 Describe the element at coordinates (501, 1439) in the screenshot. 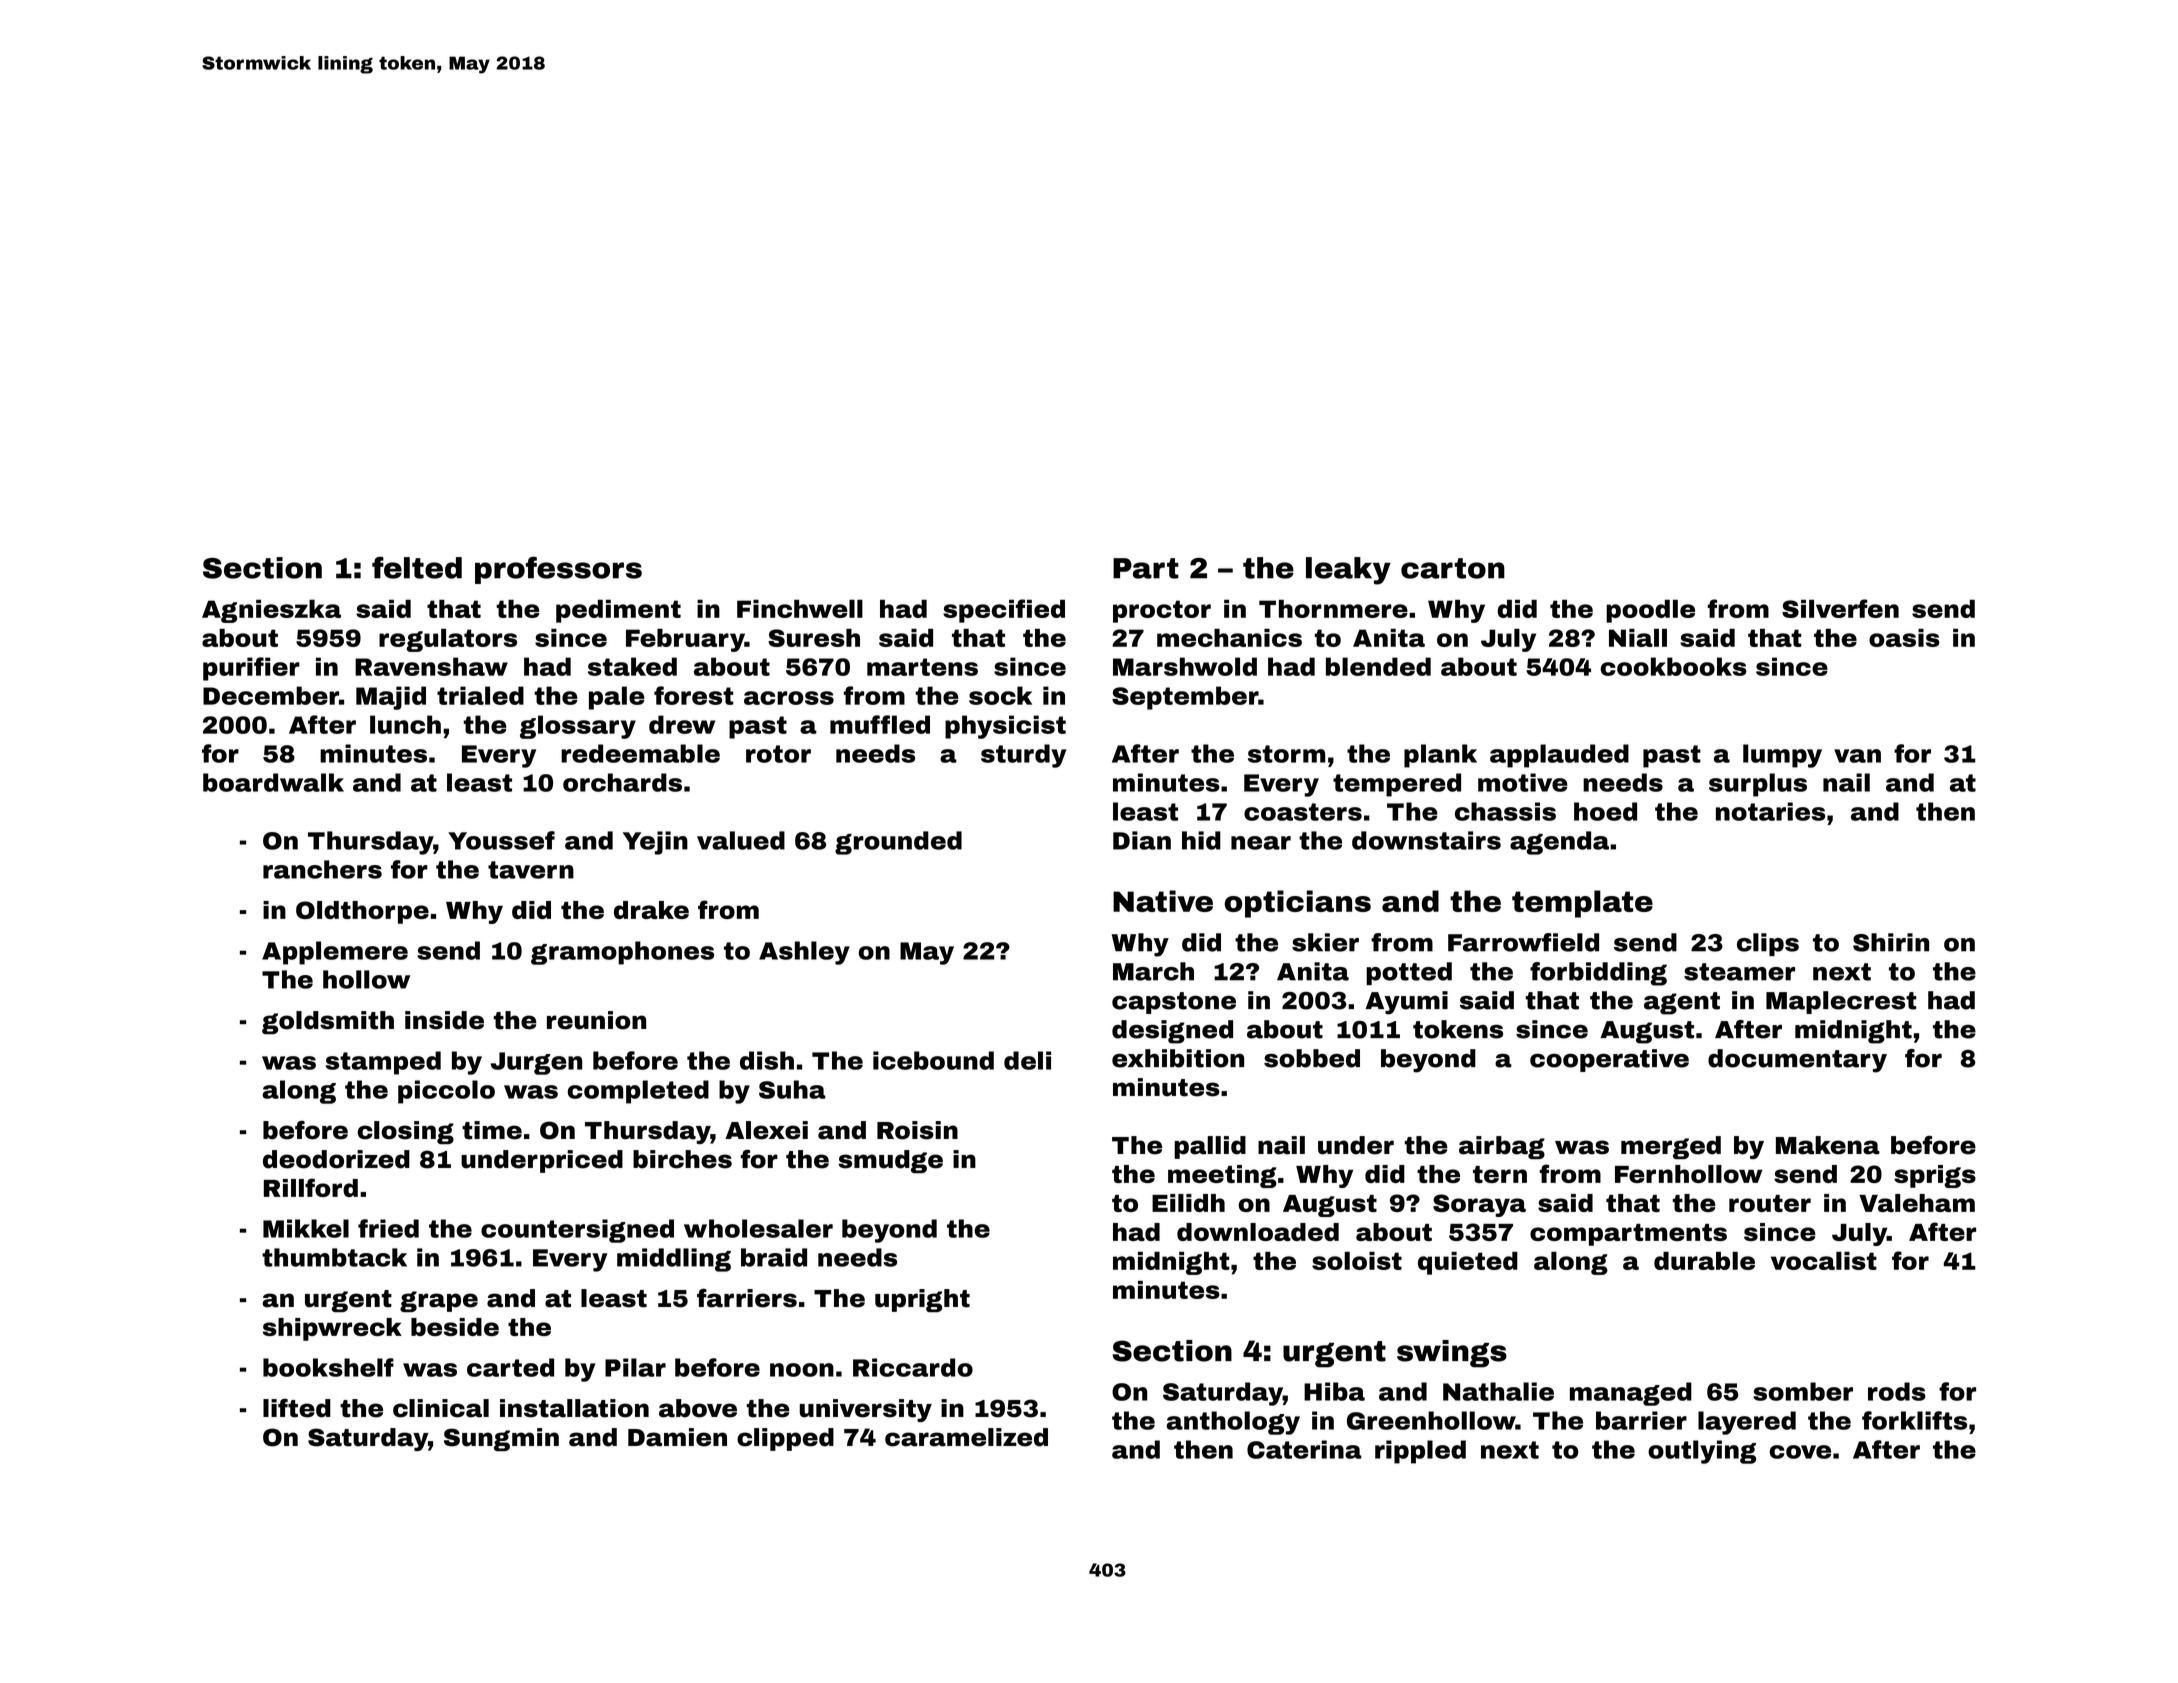

I see `Sungmin` at that location.
